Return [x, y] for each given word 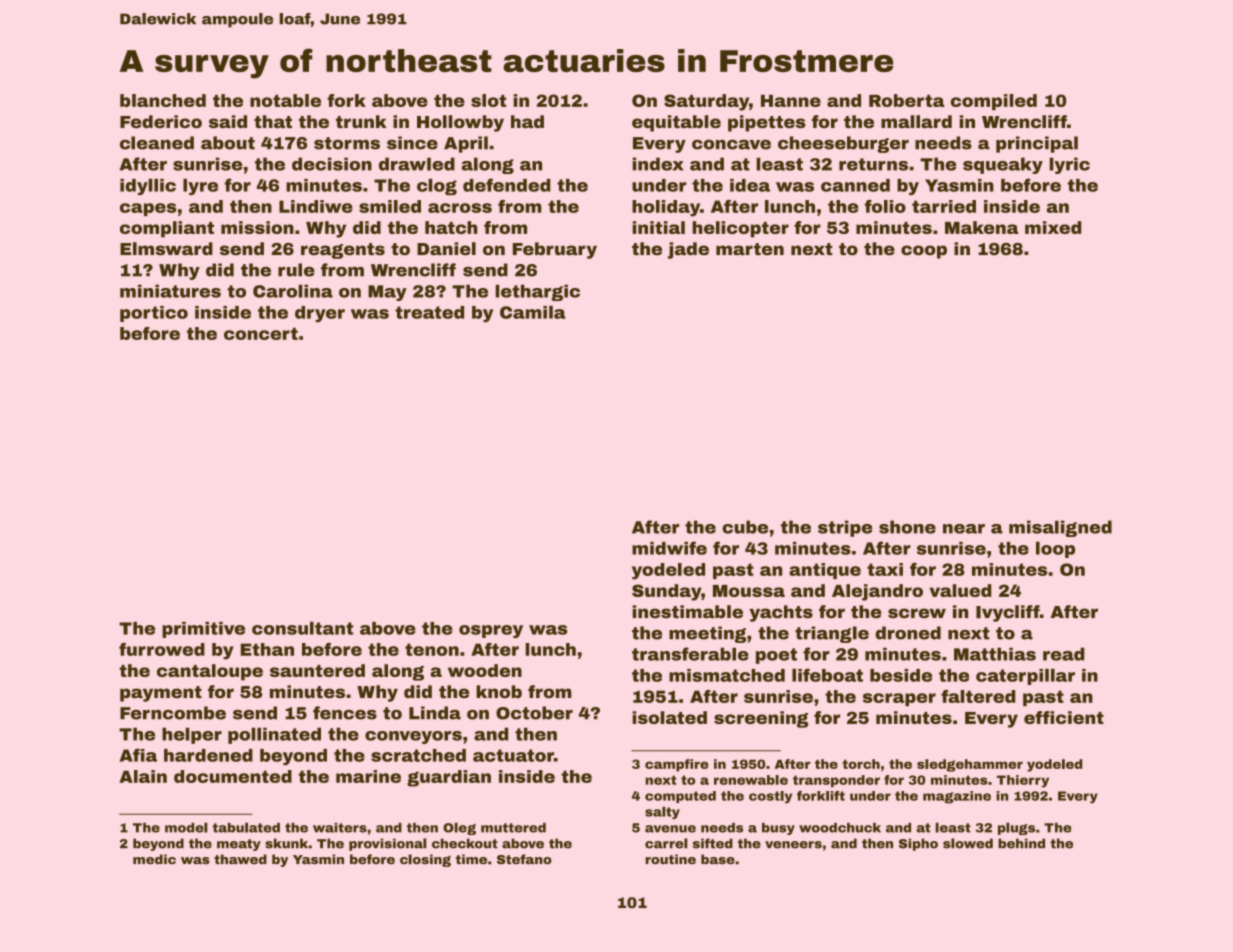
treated [429, 312]
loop [1055, 550]
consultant [302, 628]
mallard [916, 121]
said [228, 121]
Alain [143, 776]
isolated [669, 717]
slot [488, 100]
